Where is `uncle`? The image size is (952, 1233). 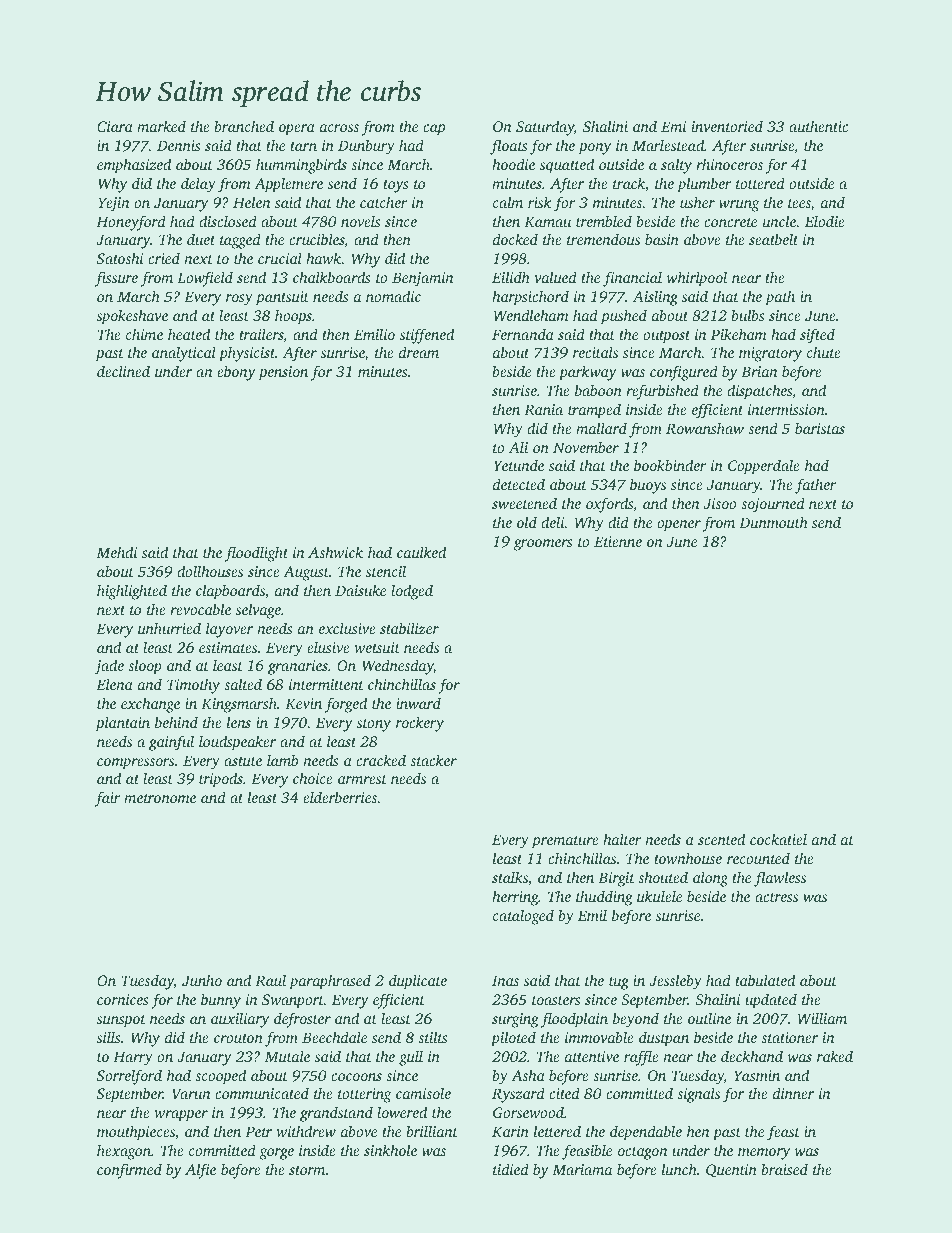
uncle is located at coordinates (779, 221).
